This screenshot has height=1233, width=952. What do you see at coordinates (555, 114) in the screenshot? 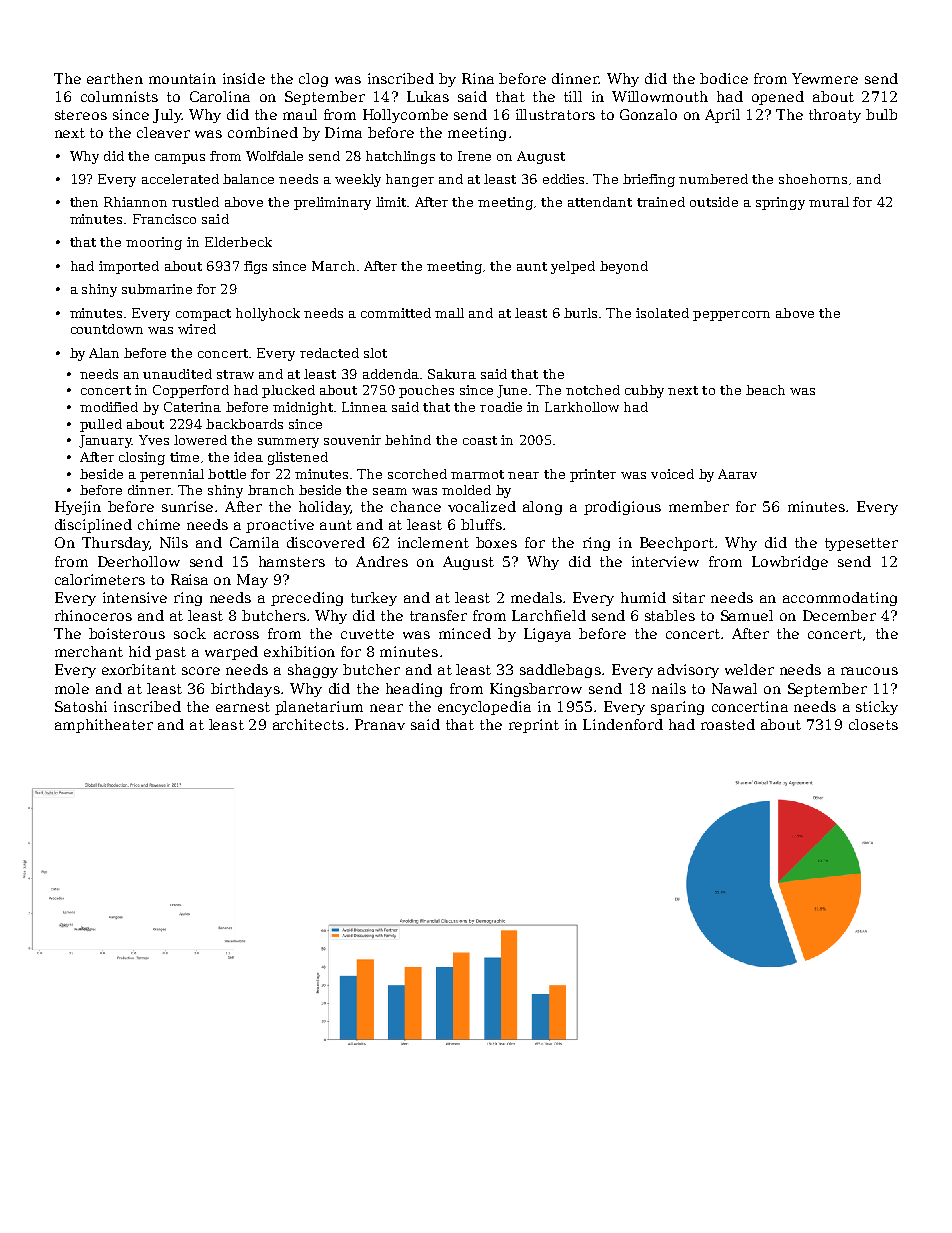
I see `illustrators` at bounding box center [555, 114].
